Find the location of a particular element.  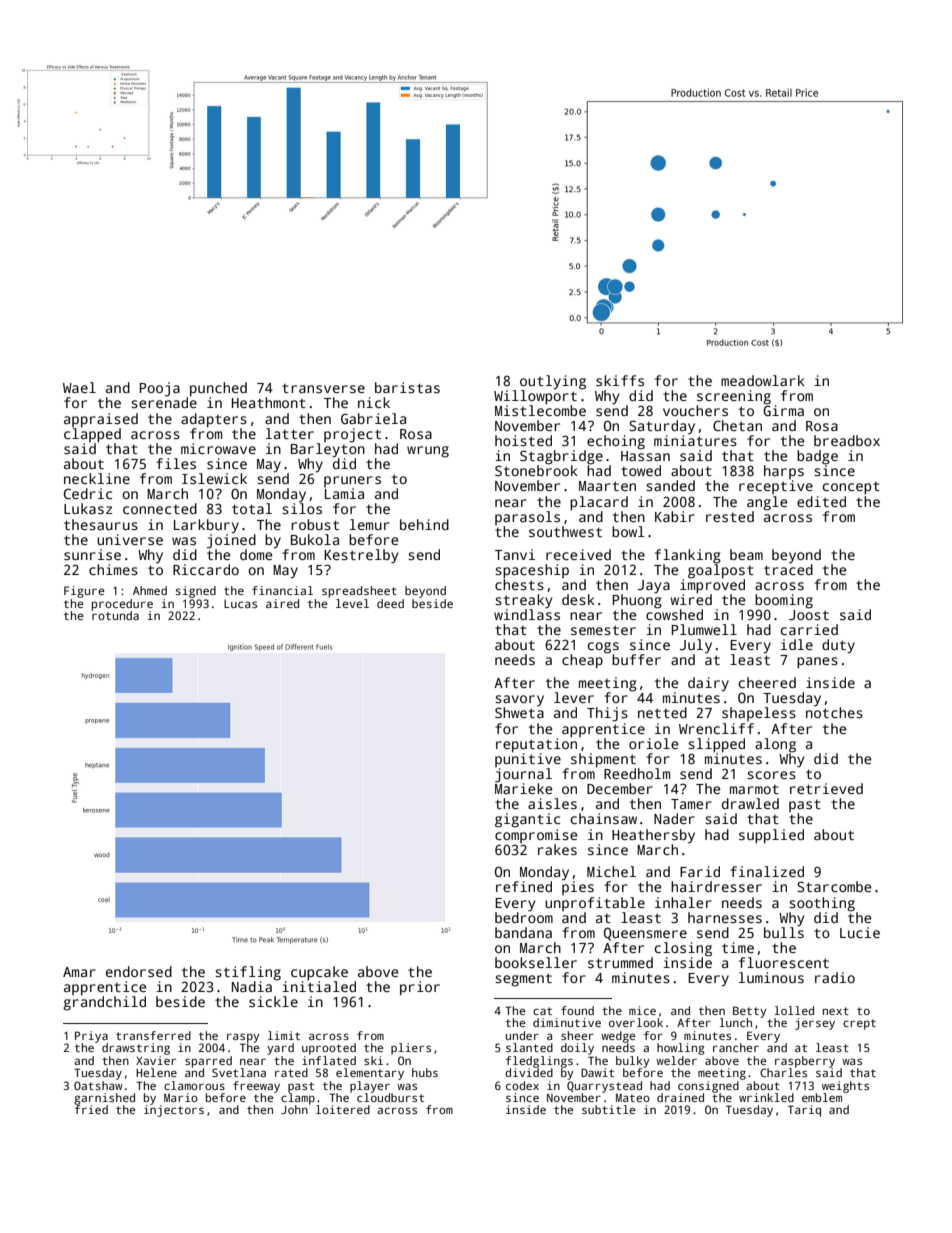

John is located at coordinates (294, 1109).
